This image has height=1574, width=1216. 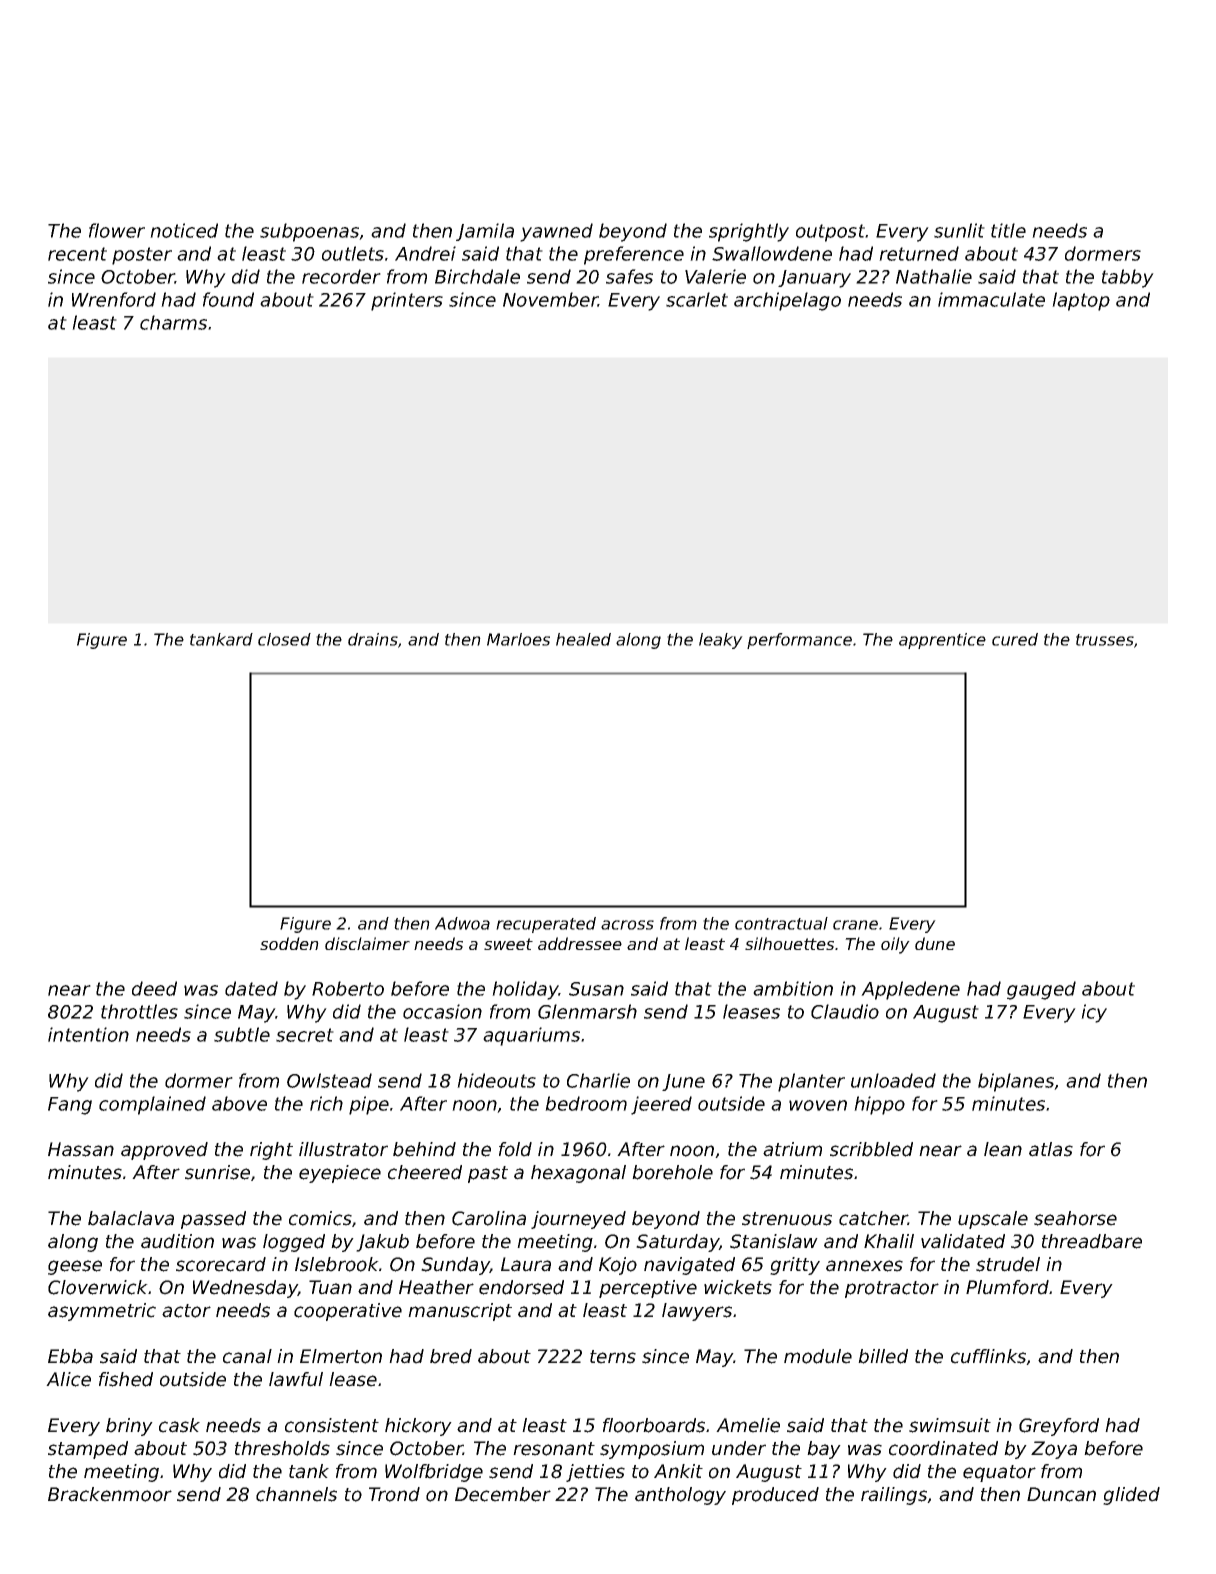 I want to click on upscale, so click(x=993, y=1220).
